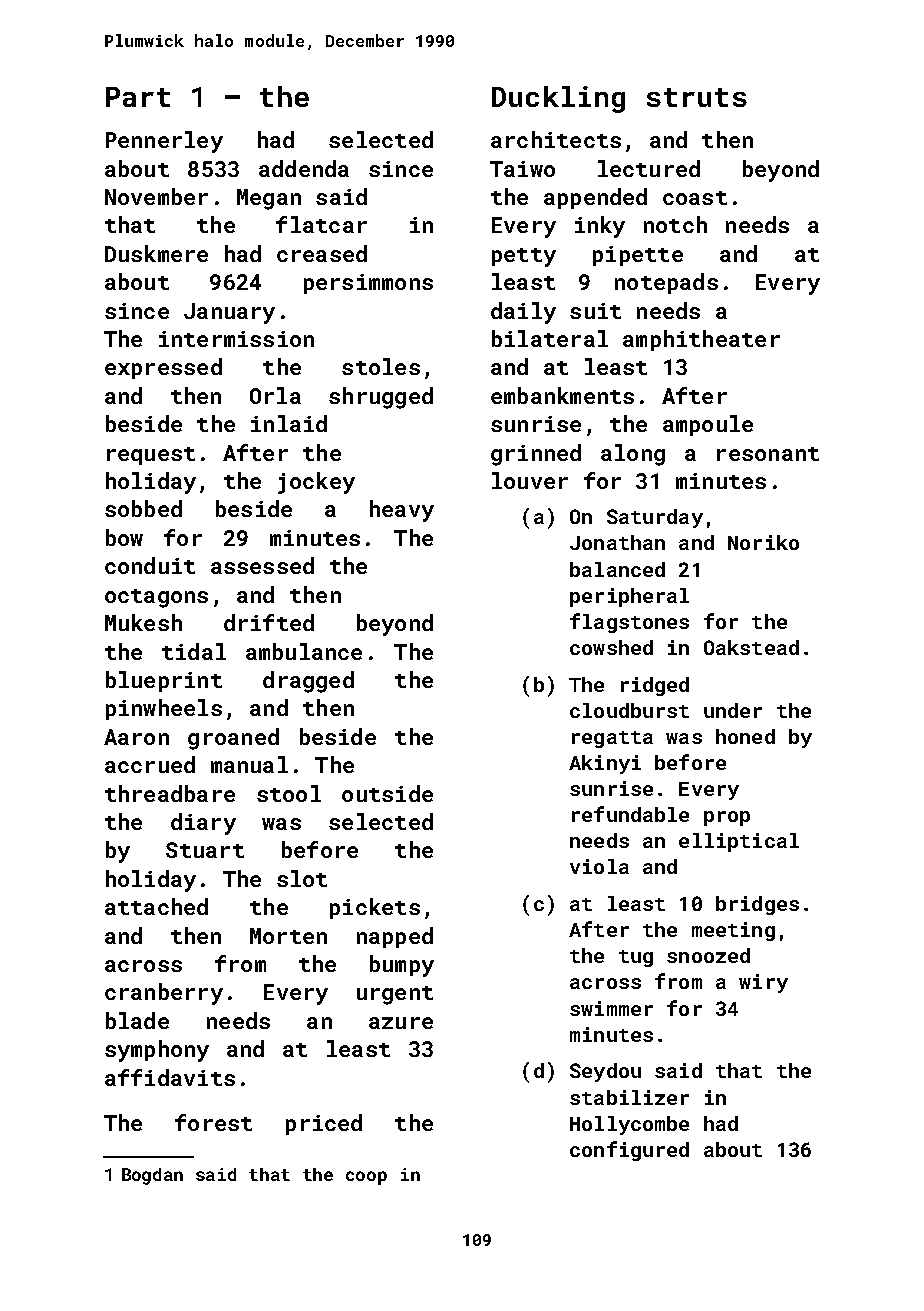 This screenshot has width=924, height=1311. Describe the element at coordinates (138, 97) in the screenshot. I see `Part` at that location.
